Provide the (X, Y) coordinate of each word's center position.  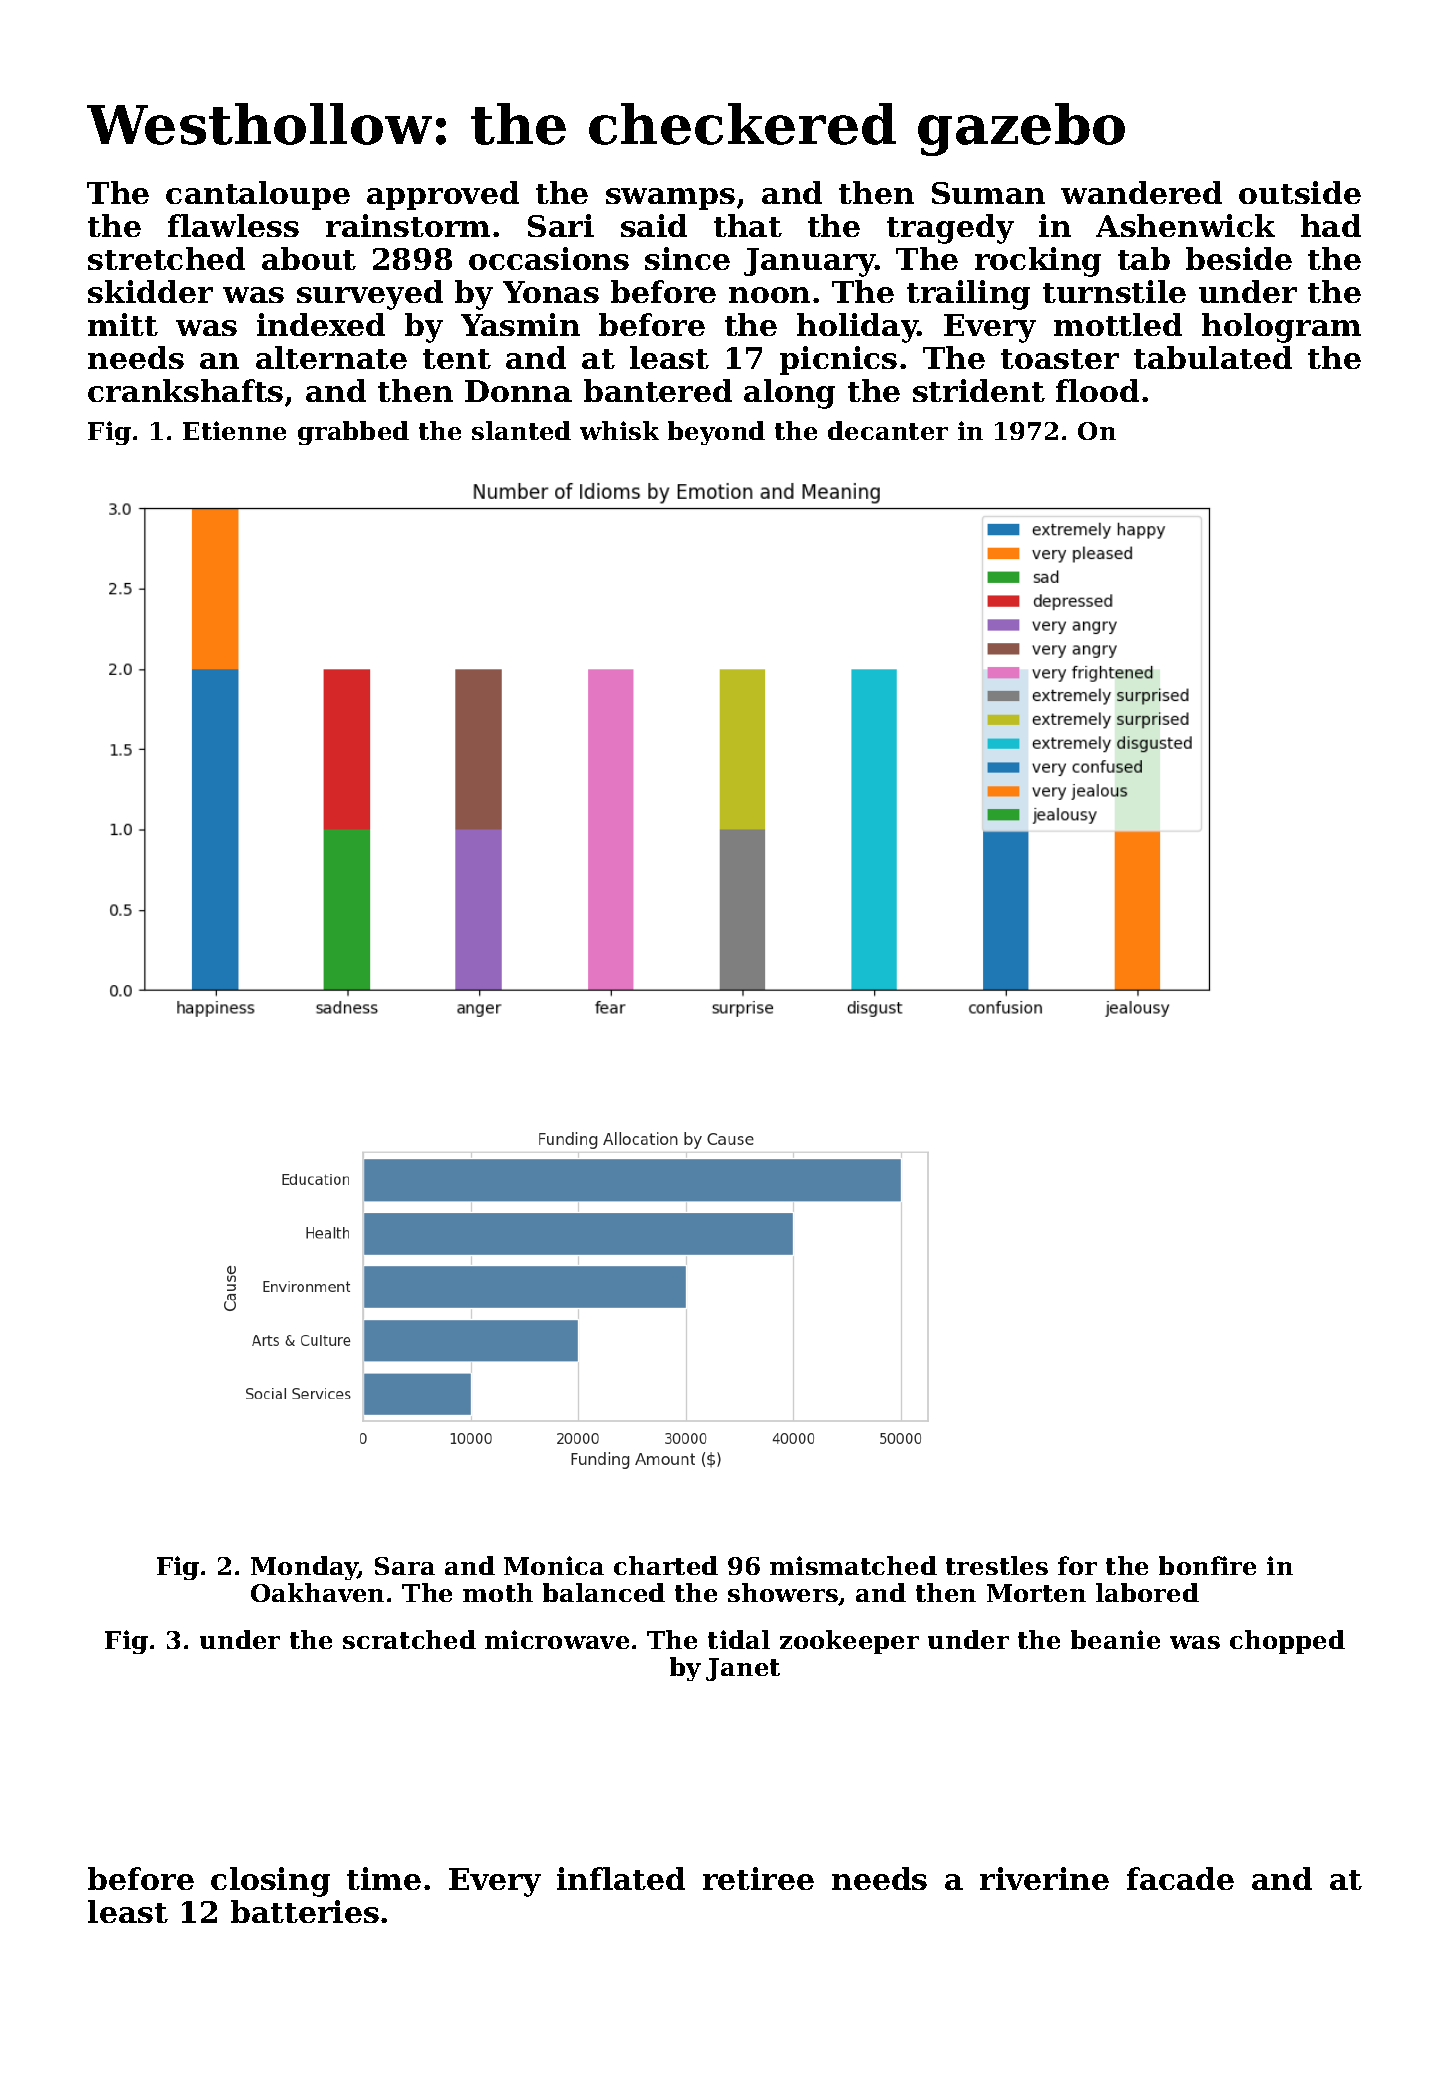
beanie (1115, 1639)
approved (443, 195)
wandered (1141, 192)
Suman (988, 193)
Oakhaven (317, 1592)
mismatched (853, 1565)
